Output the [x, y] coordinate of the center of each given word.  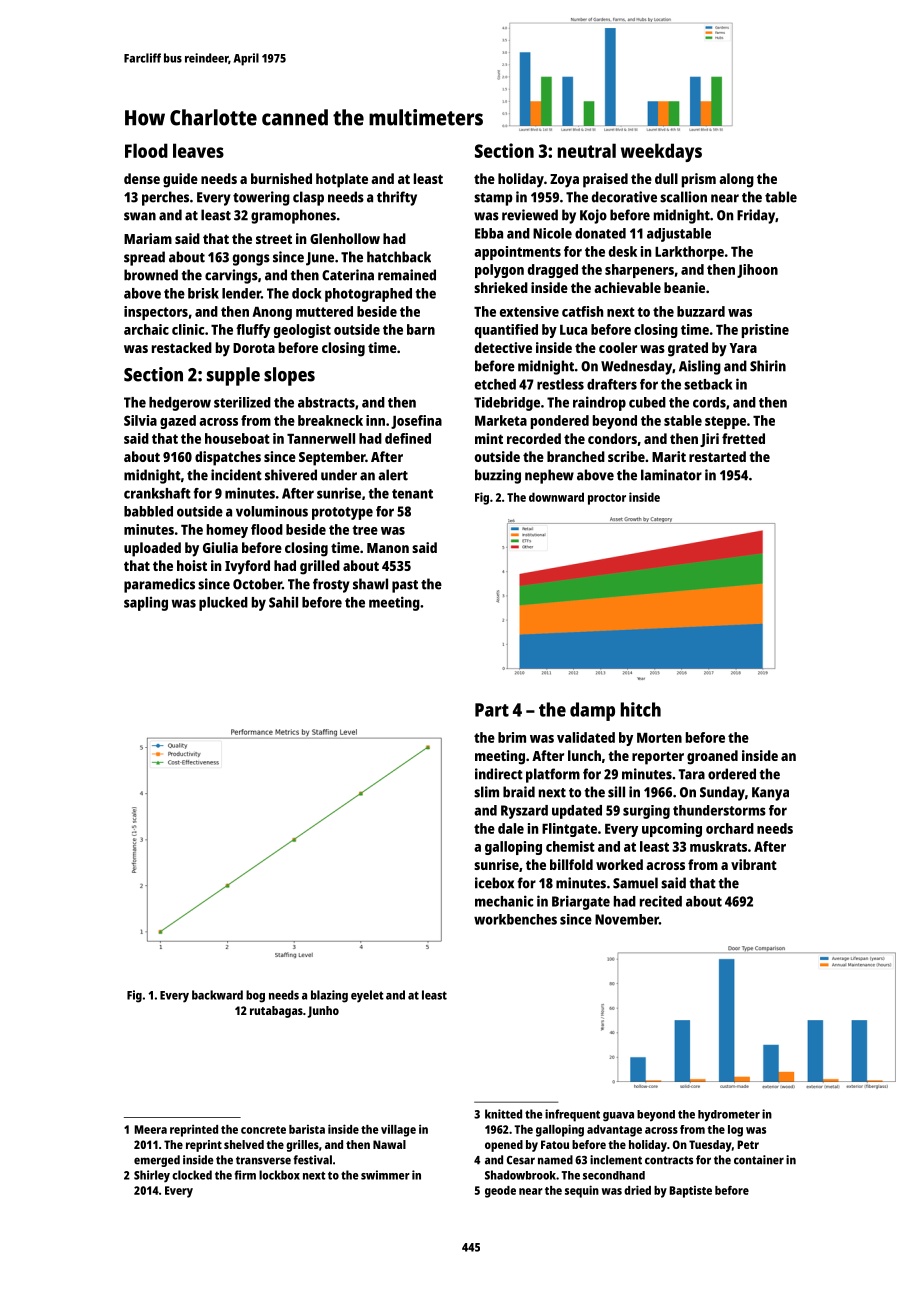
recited [661, 901]
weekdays [661, 152]
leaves [198, 150]
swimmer [385, 1175]
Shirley [152, 1176]
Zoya [564, 181]
